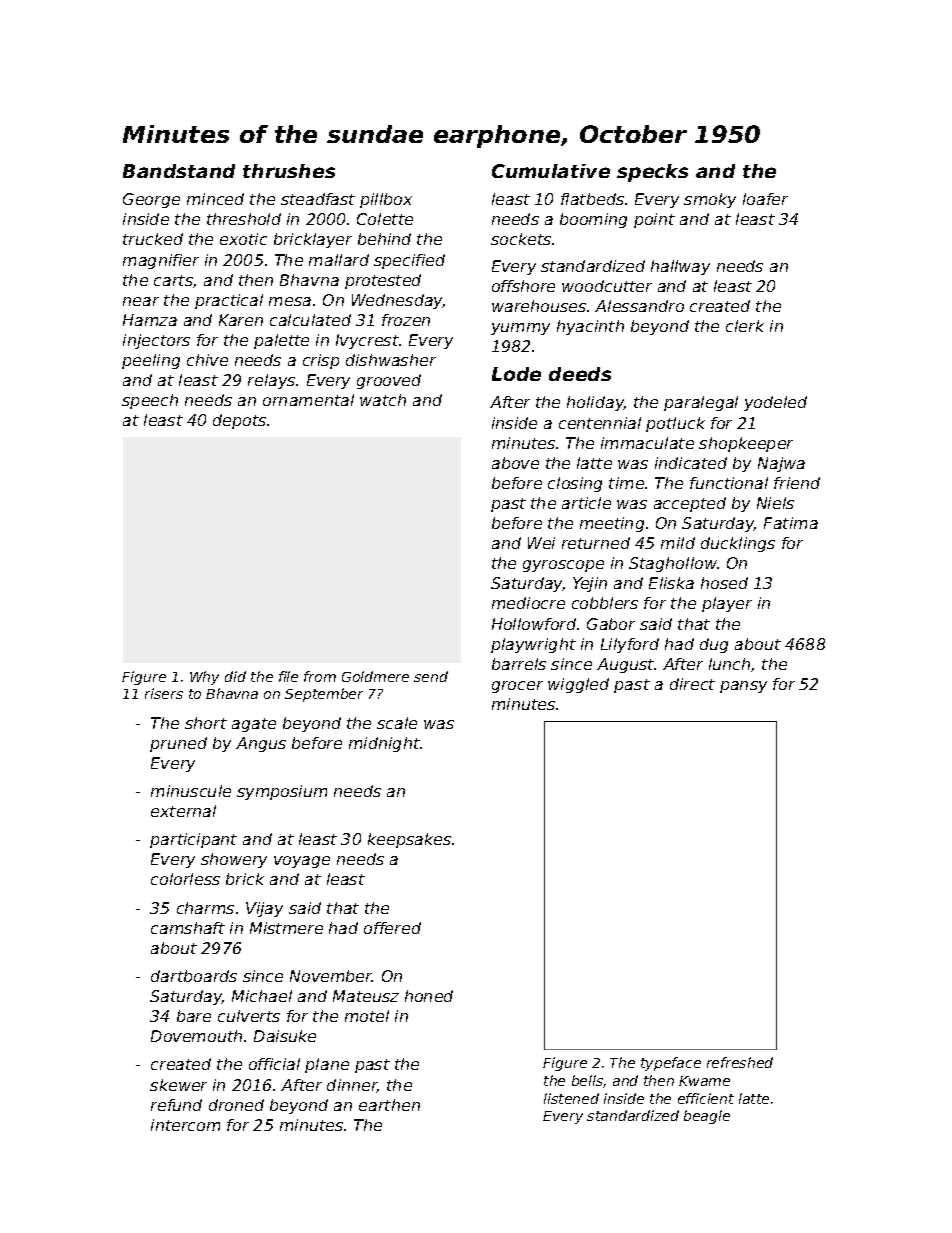 The height and width of the screenshot is (1233, 952). What do you see at coordinates (517, 687) in the screenshot?
I see `grocer` at bounding box center [517, 687].
